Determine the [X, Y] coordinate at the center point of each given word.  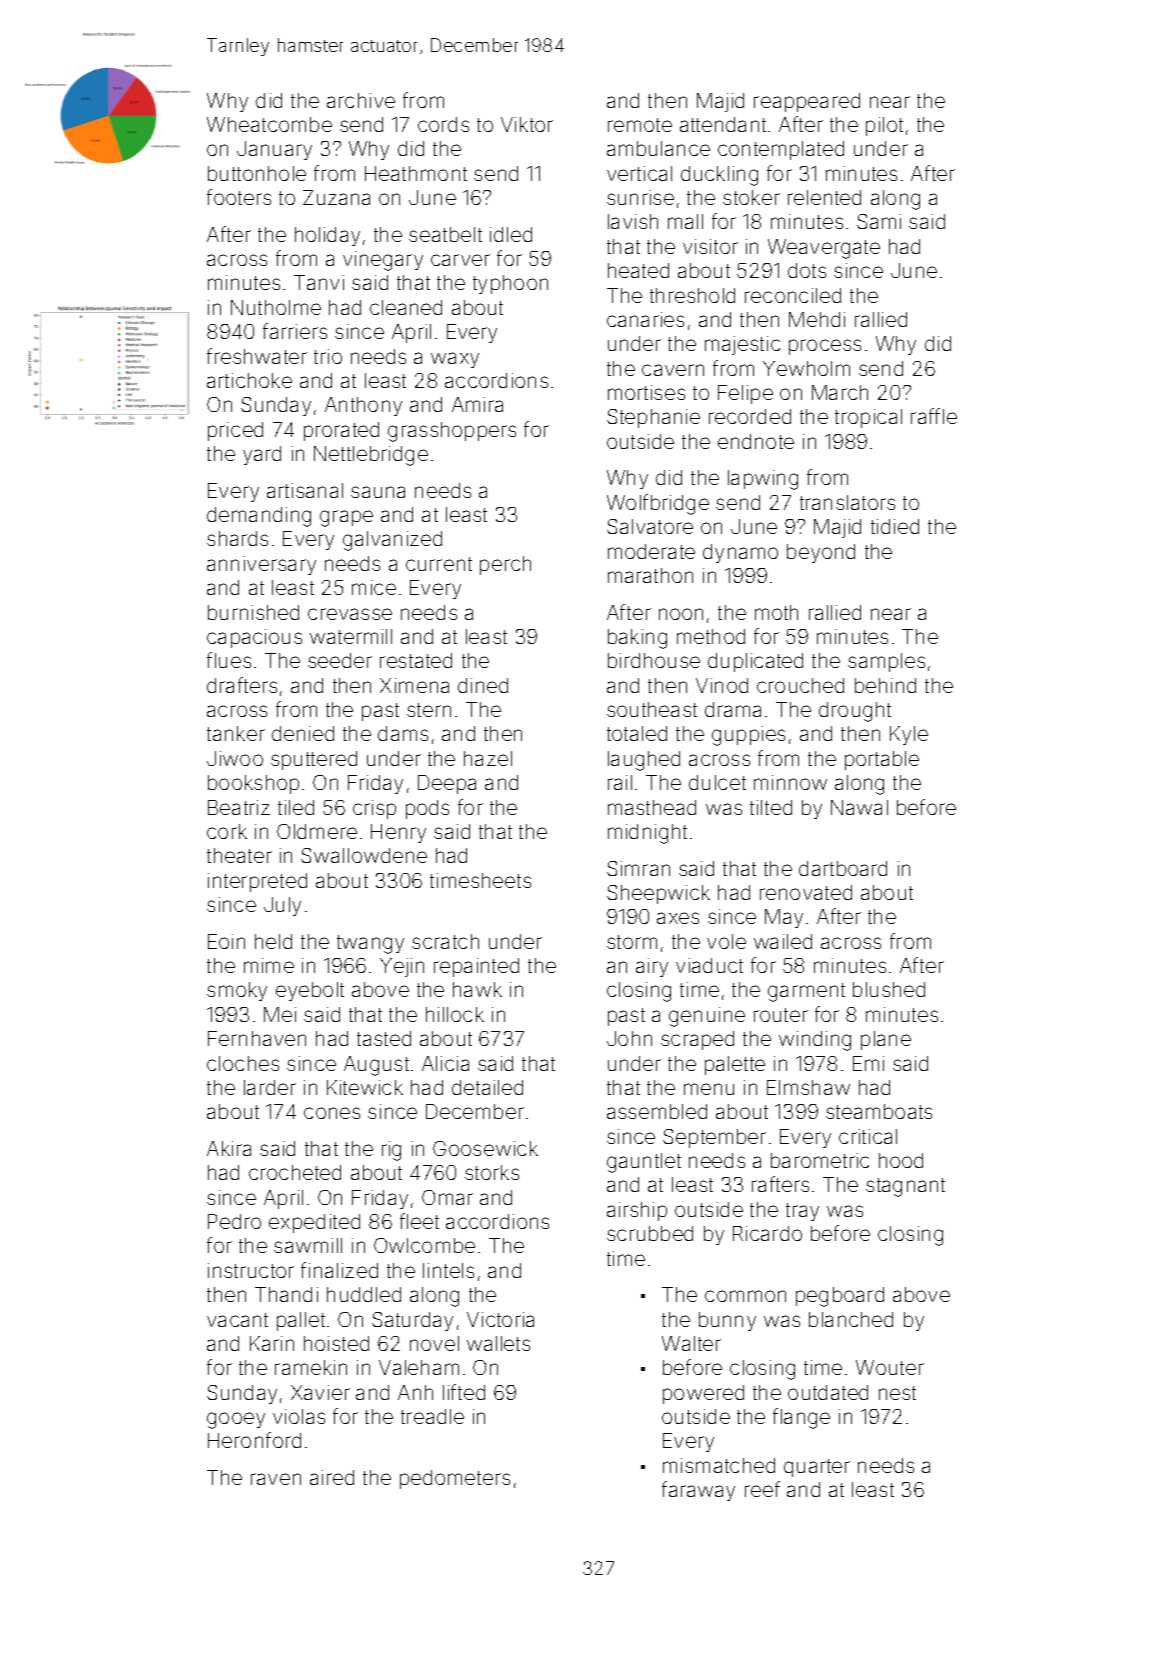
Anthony [363, 406]
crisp [374, 809]
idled [511, 234]
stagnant [905, 1187]
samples [886, 662]
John [629, 1038]
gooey [236, 1420]
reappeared [807, 102]
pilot [884, 126]
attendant [723, 124]
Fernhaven [257, 1038]
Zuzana [336, 197]
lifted [464, 1392]
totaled [637, 733]
